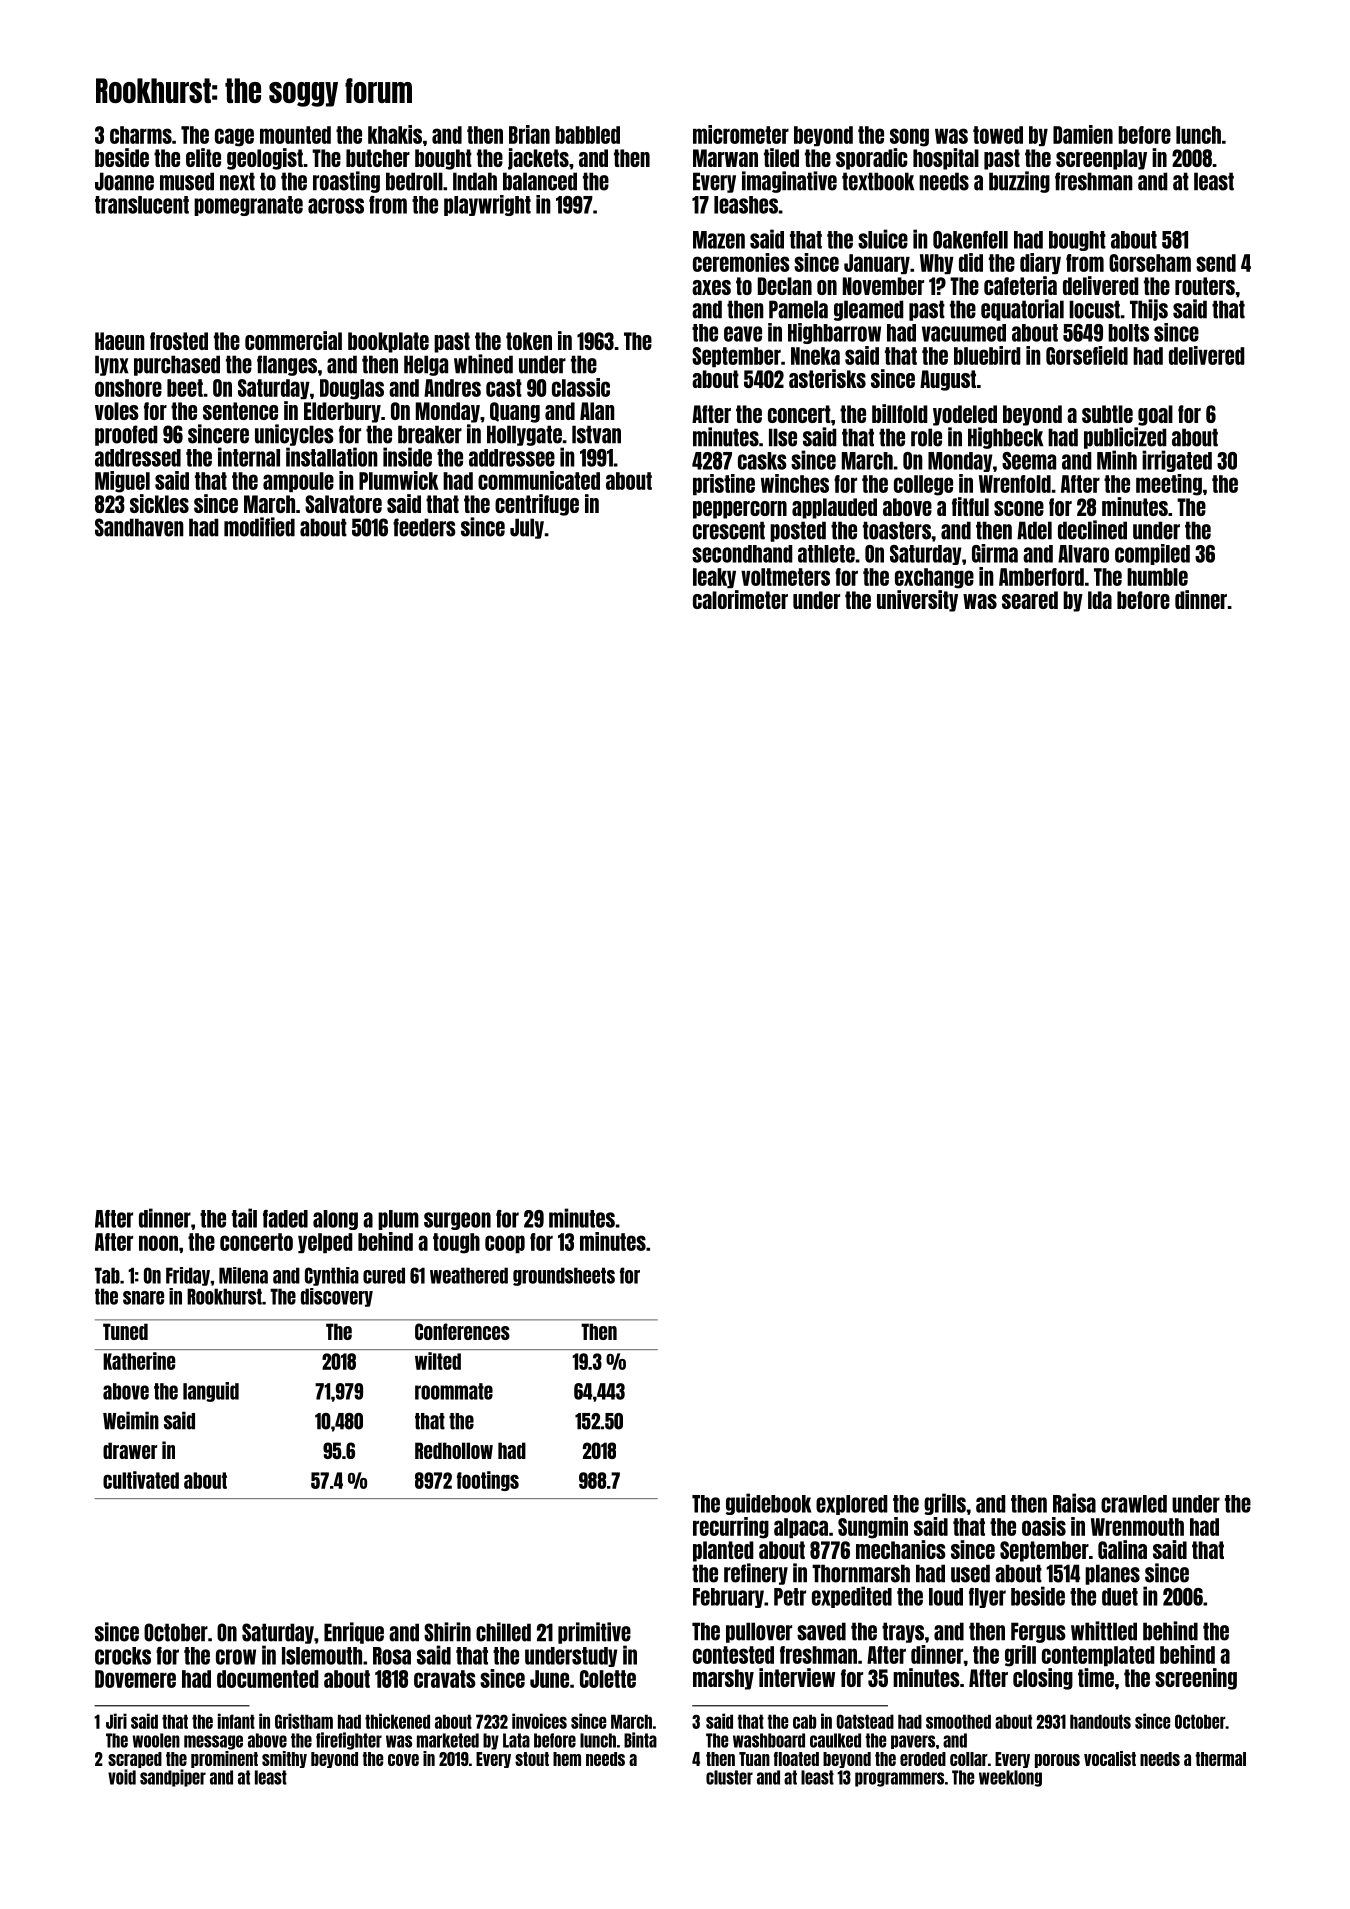 Image resolution: width=1350 pixels, height=1909 pixels. I want to click on Sandhaven, so click(139, 527).
